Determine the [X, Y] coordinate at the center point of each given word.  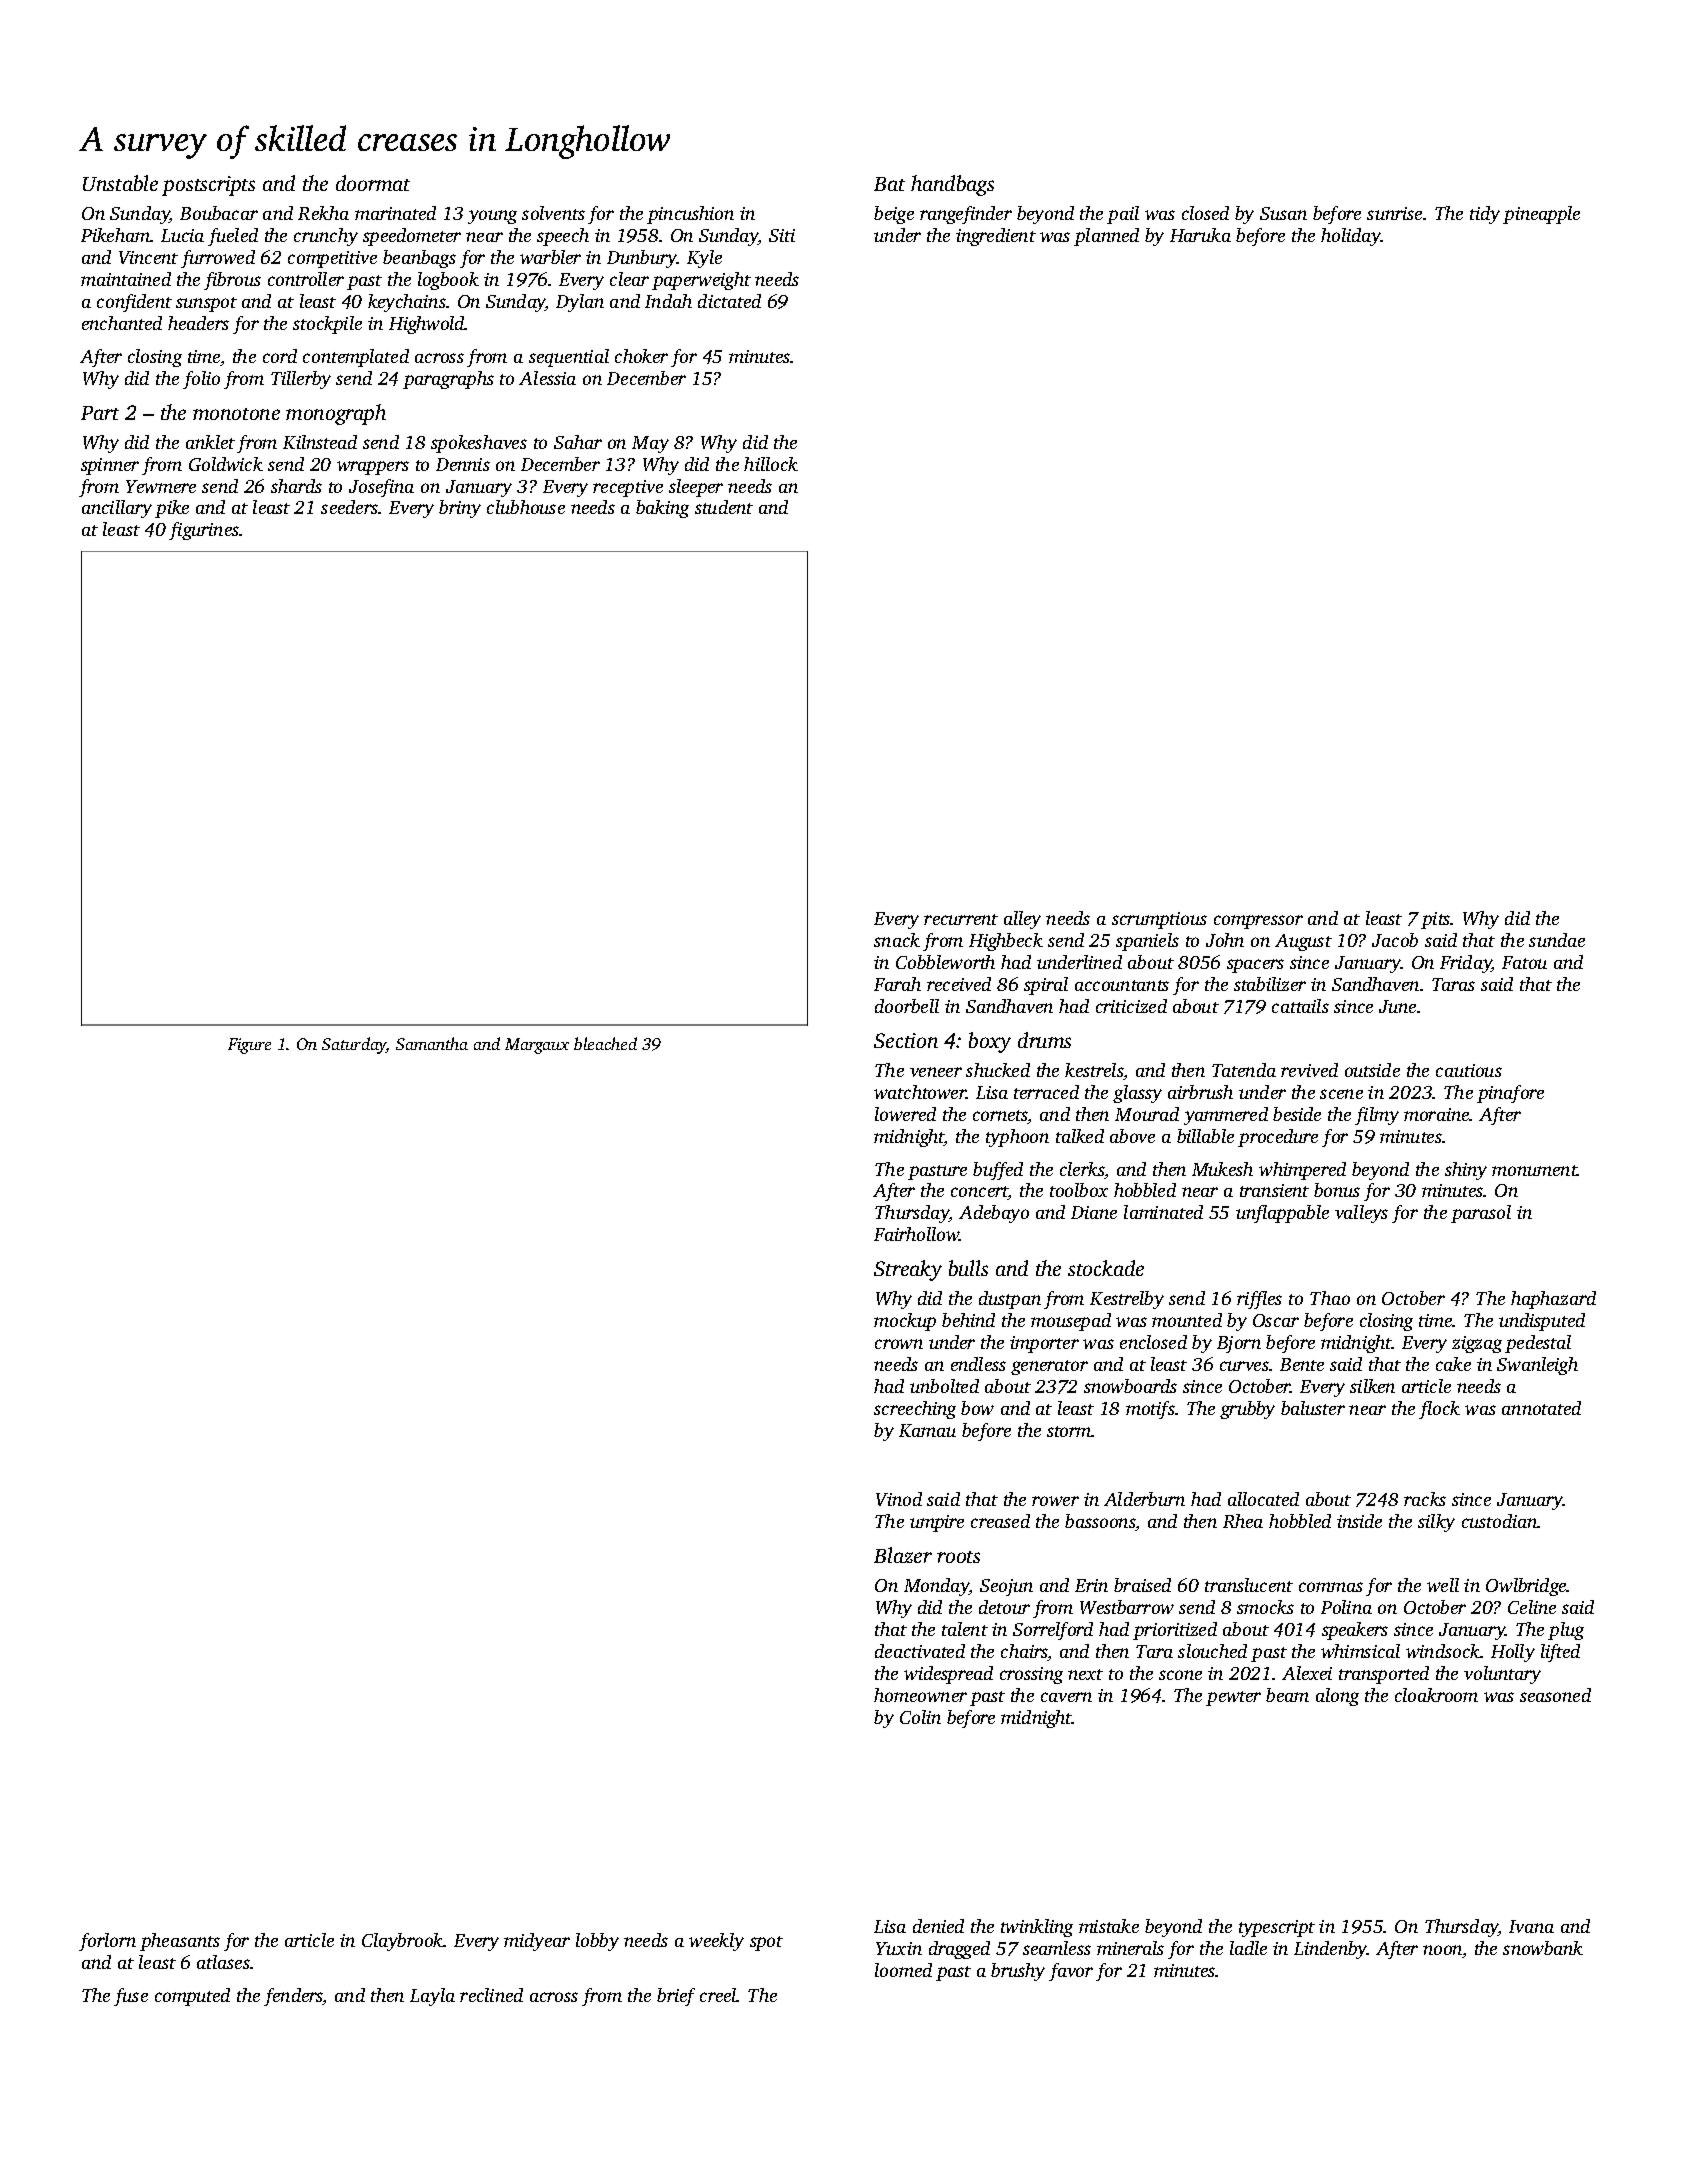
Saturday [354, 1045]
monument [1534, 1170]
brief [676, 1997]
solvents [553, 213]
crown [899, 1344]
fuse [131, 1997]
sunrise [1394, 213]
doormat [373, 183]
